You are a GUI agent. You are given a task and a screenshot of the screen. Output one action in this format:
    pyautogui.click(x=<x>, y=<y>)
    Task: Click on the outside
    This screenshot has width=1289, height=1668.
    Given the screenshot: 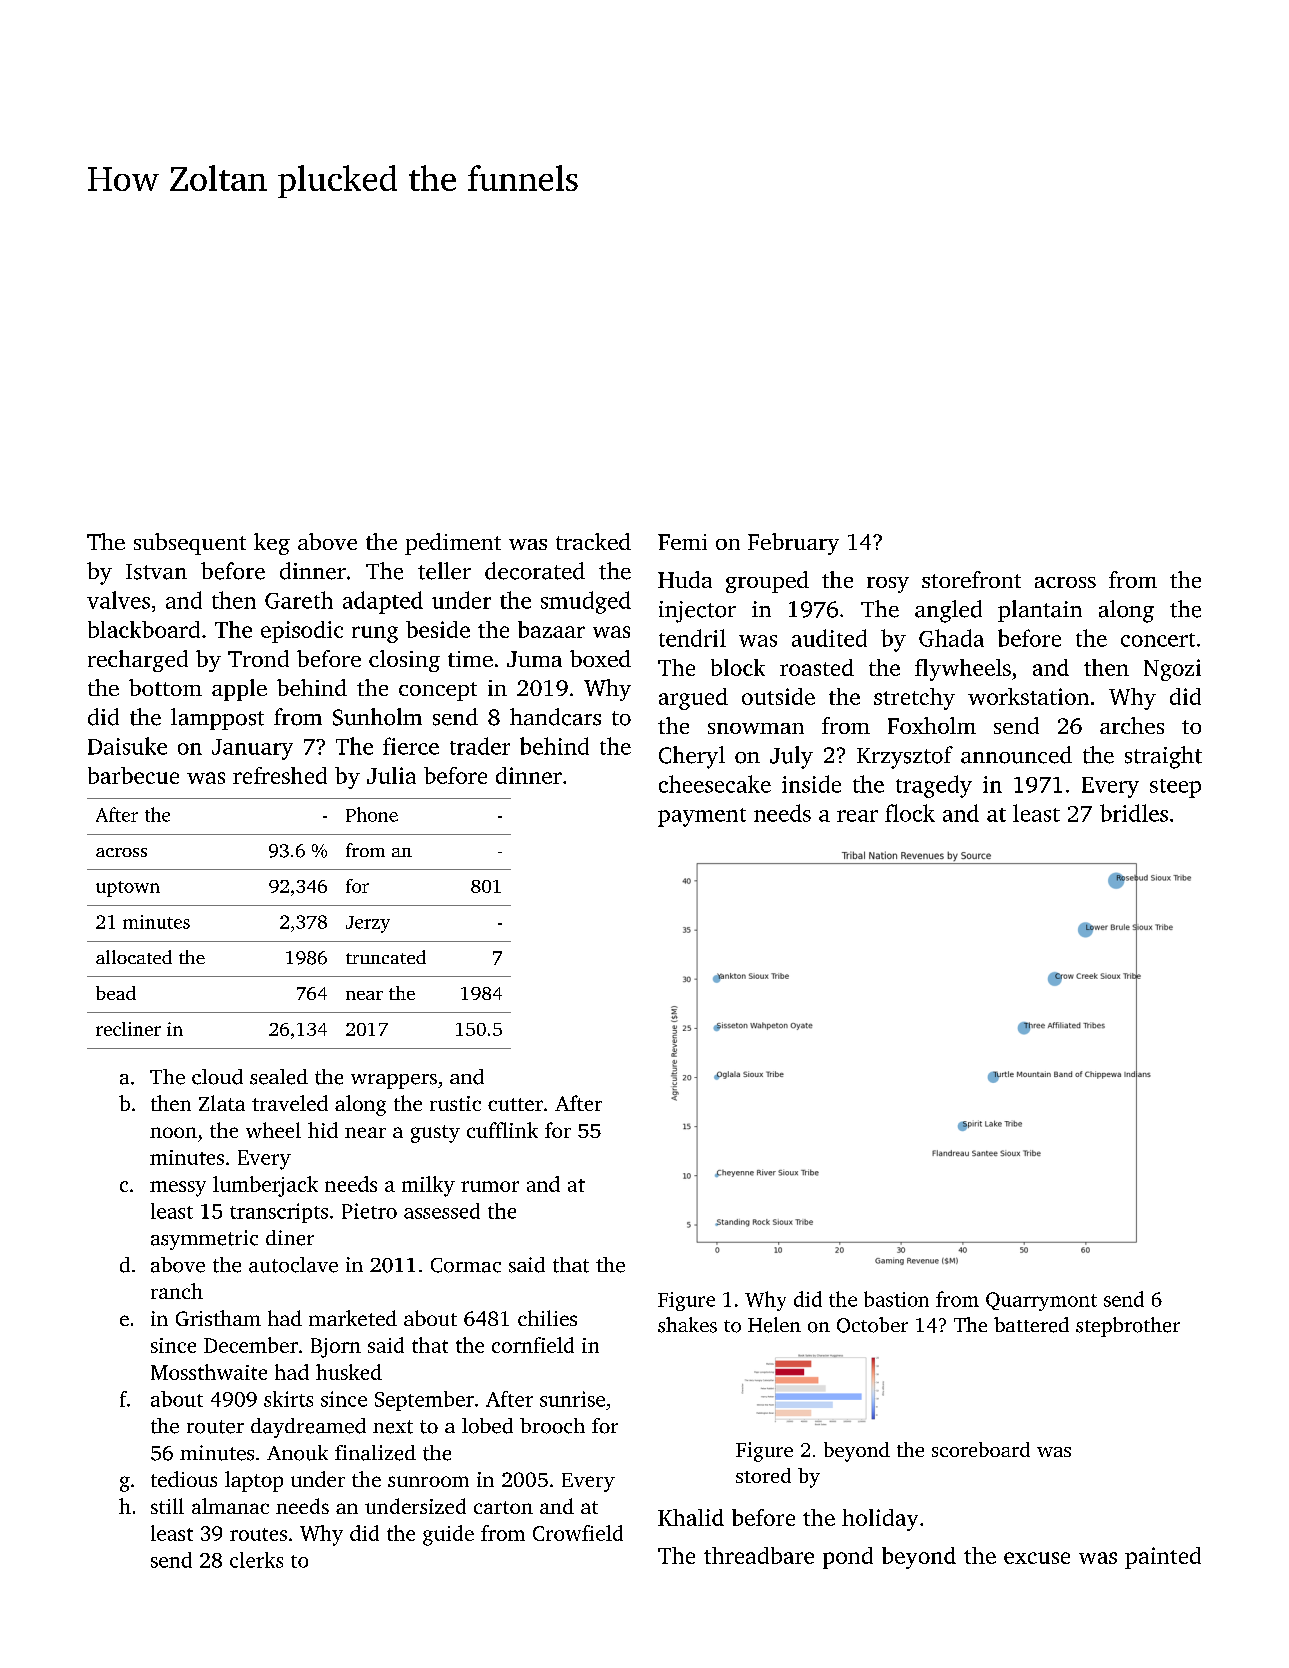 What is the action you would take?
    pyautogui.click(x=778, y=696)
